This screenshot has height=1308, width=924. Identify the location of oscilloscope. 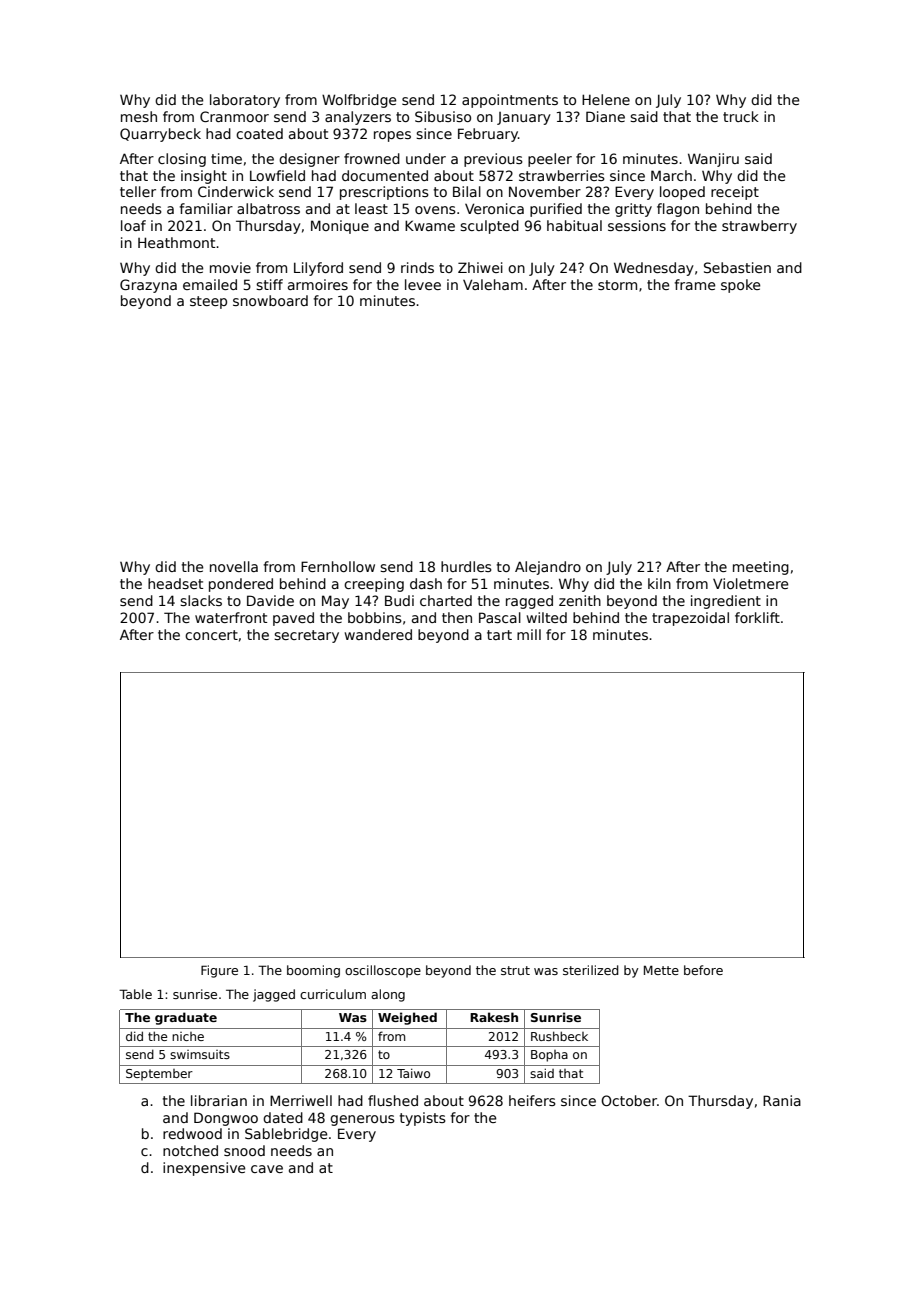
(383, 971).
